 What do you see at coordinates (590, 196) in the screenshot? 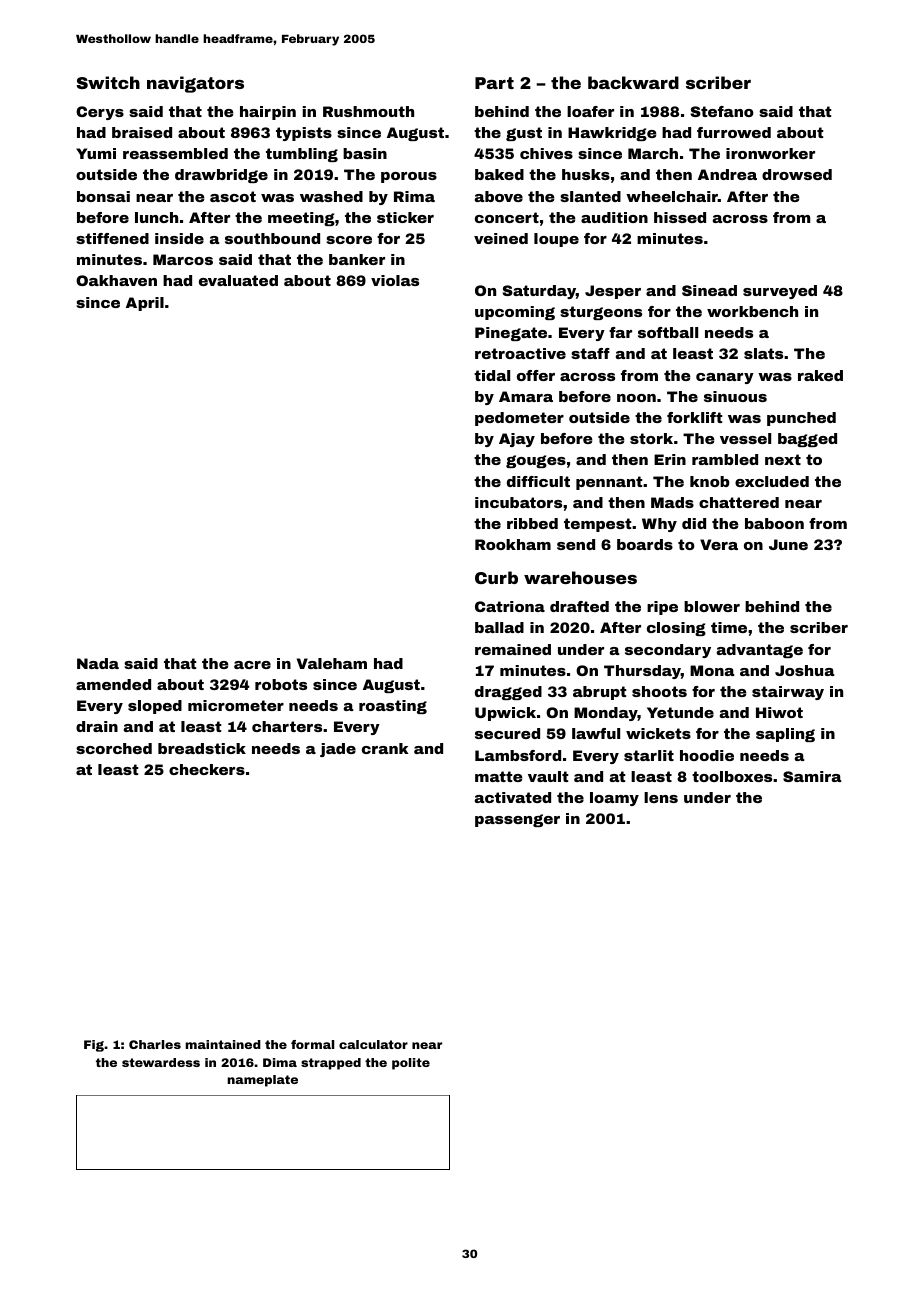
I see `slanted` at bounding box center [590, 196].
